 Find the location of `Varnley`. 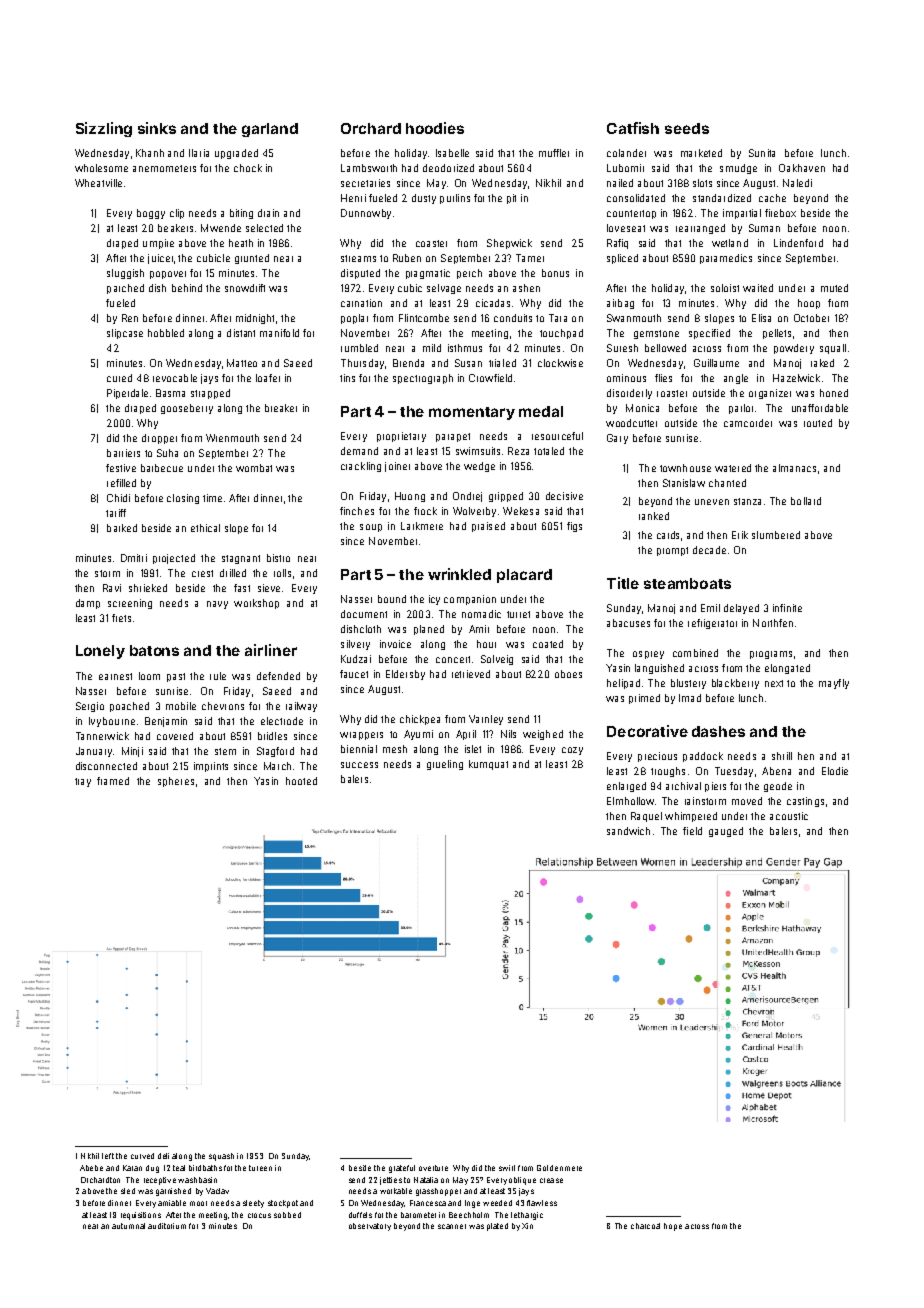

Varnley is located at coordinates (486, 720).
